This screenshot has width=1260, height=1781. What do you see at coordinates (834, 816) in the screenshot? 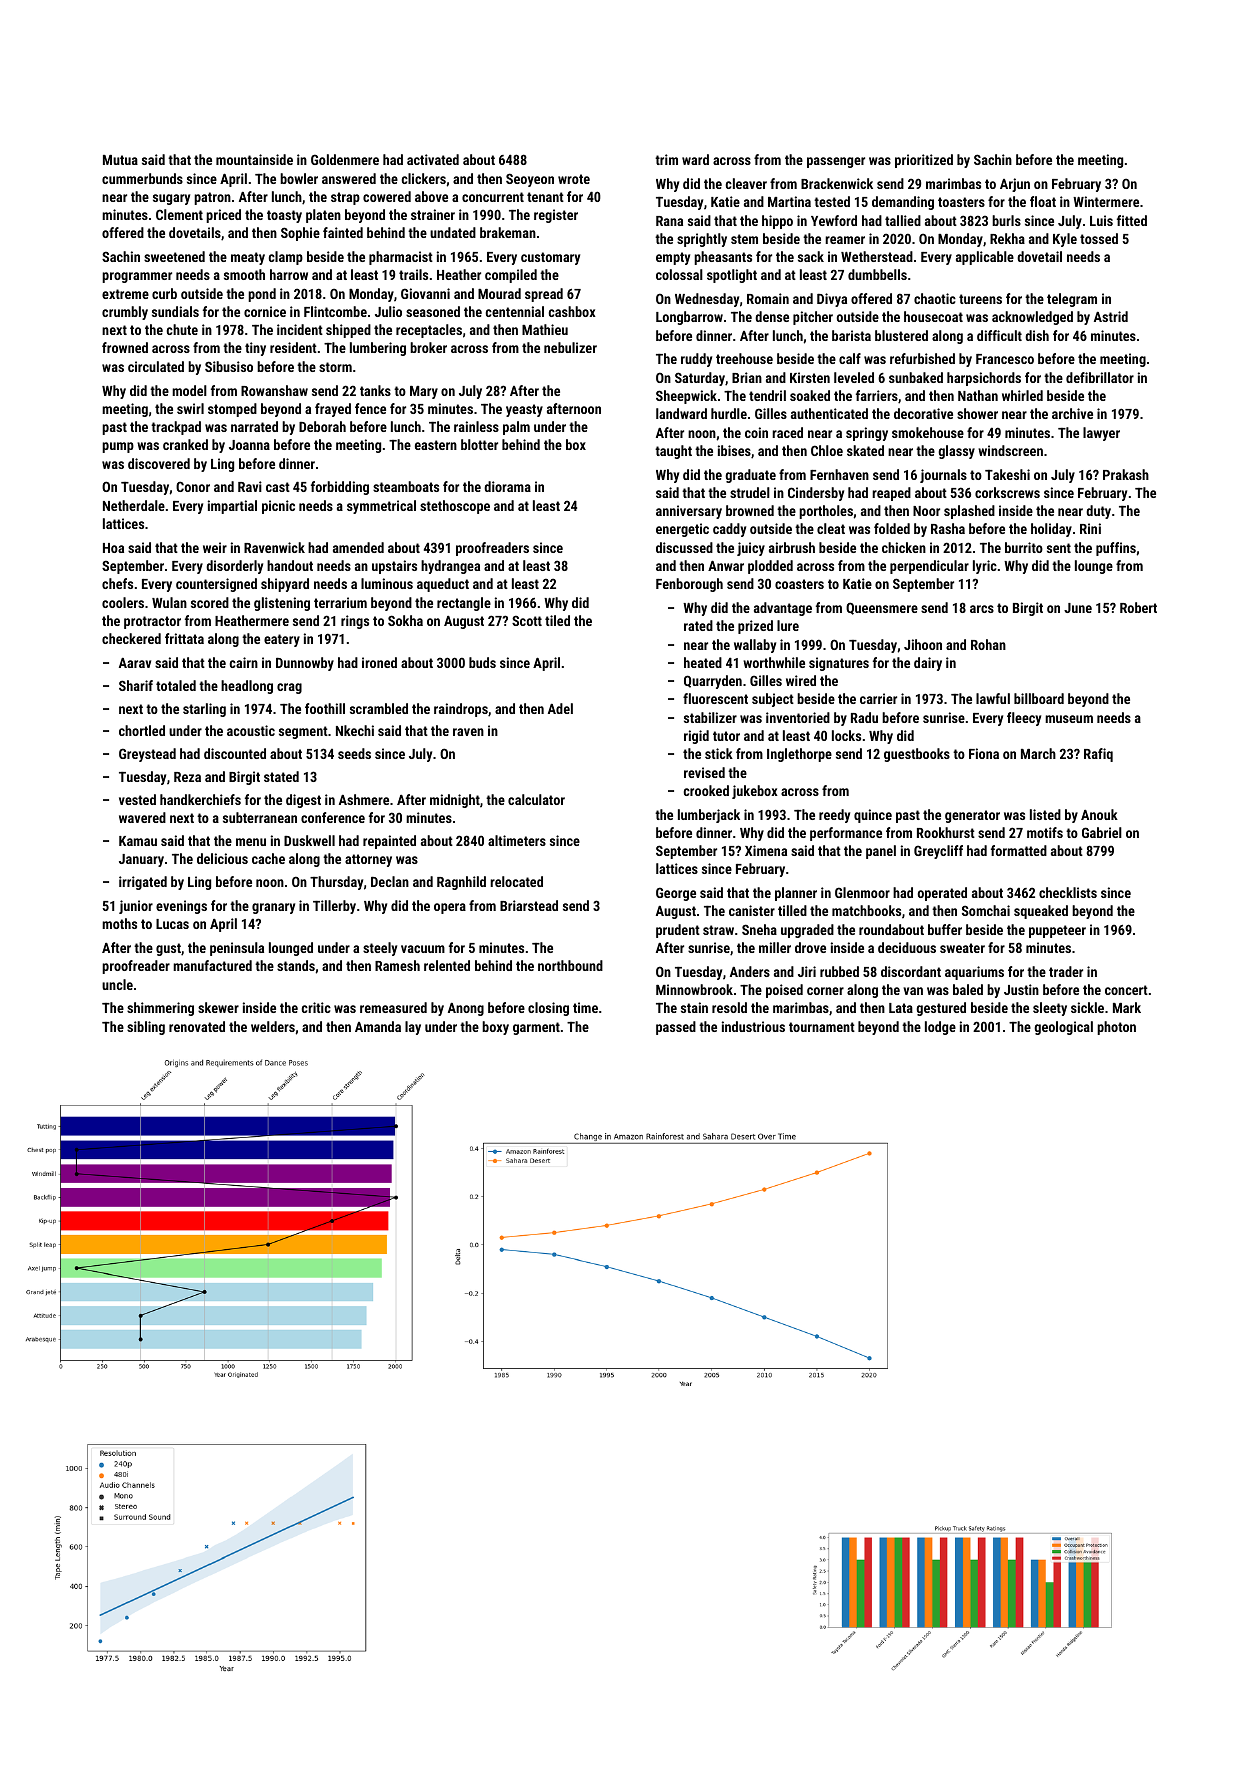
I see `reedy` at bounding box center [834, 816].
